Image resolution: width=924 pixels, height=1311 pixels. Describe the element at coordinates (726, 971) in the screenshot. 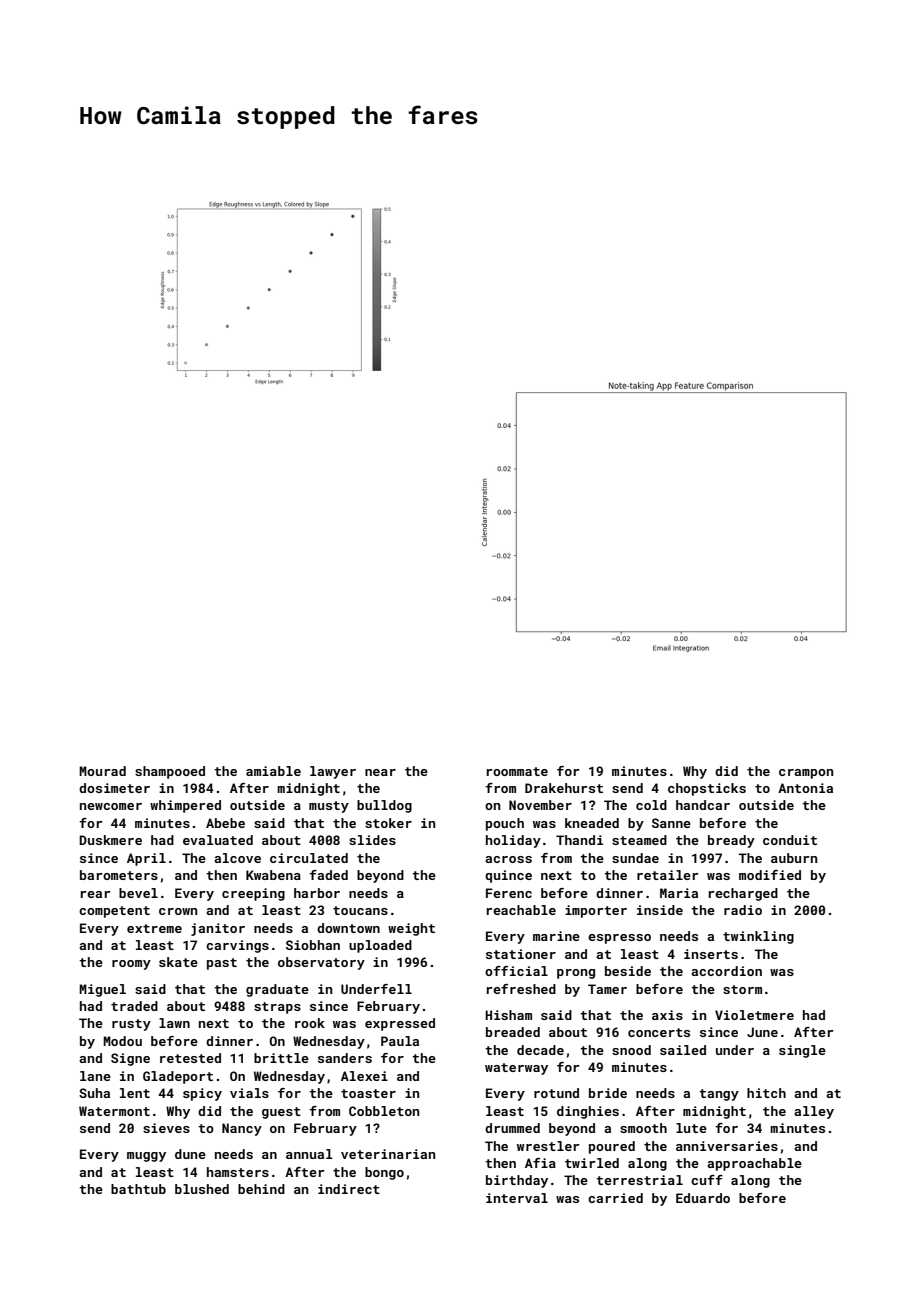

I see `accordion` at that location.
